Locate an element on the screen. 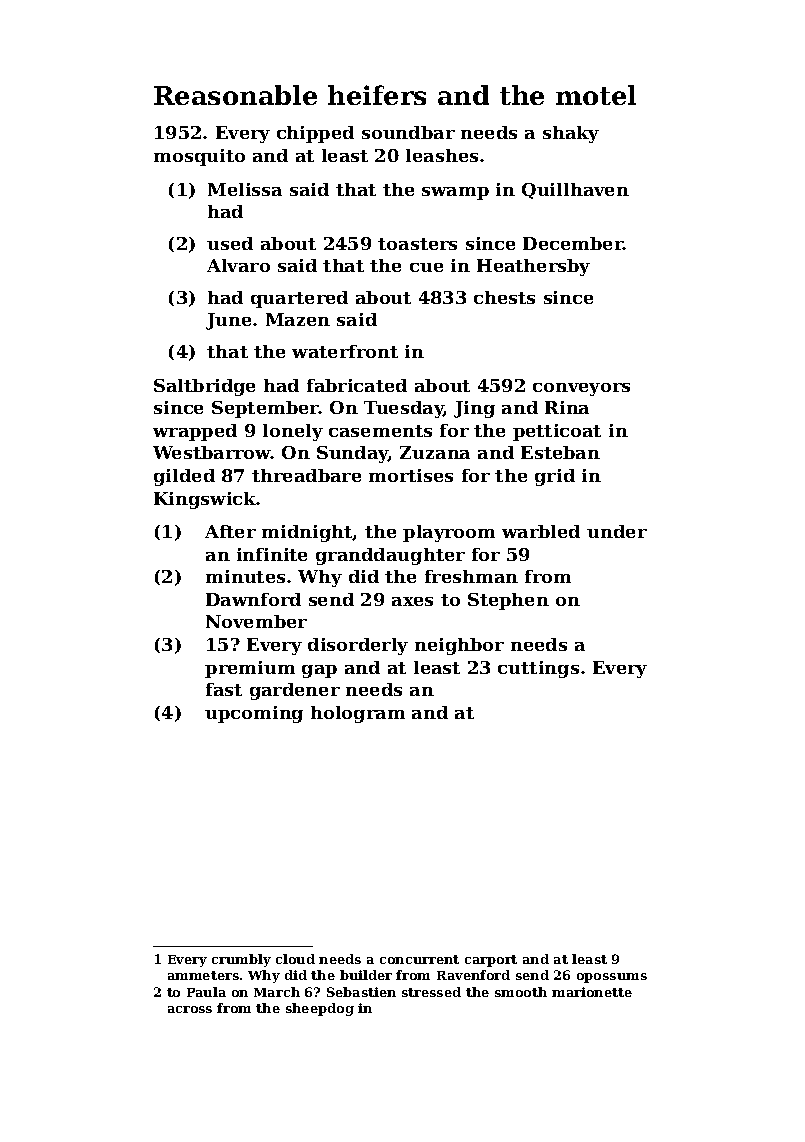 The width and height of the screenshot is (805, 1142). hologram is located at coordinates (358, 714).
